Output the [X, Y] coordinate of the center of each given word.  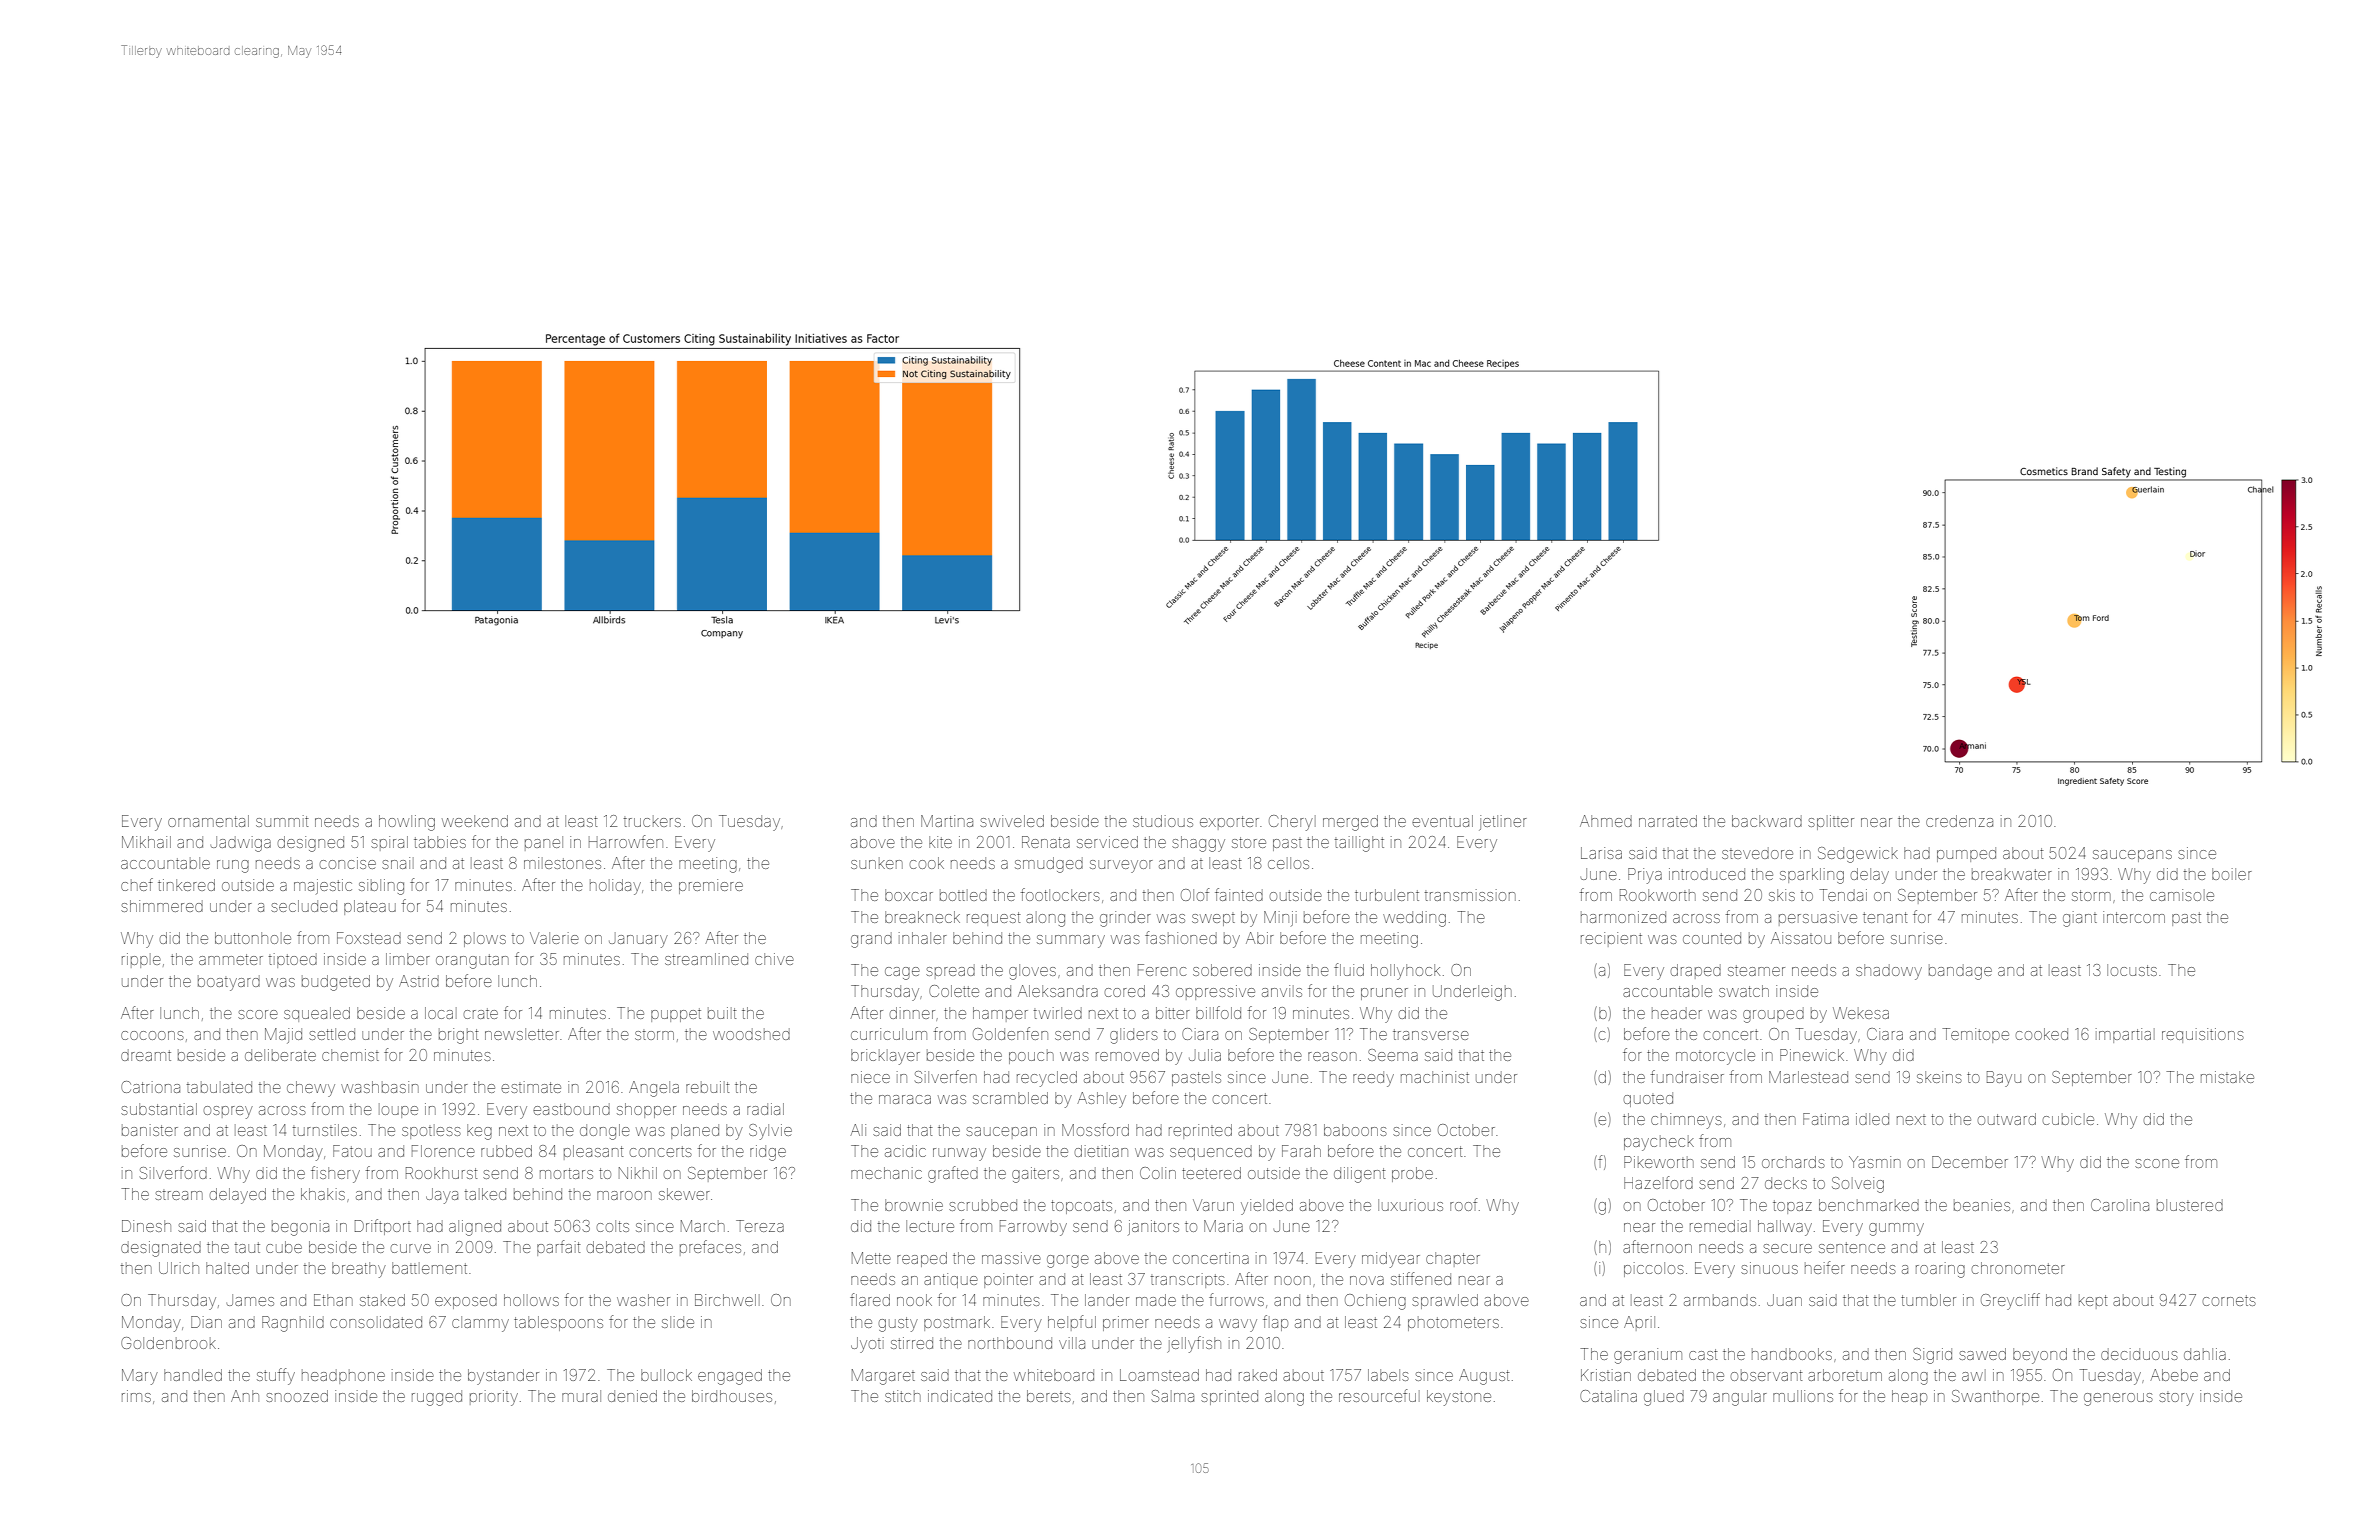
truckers [652, 821]
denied [632, 1396]
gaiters [1035, 1175]
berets [1049, 1396]
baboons [1355, 1130]
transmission [1470, 895]
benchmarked [1869, 1205]
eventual [1442, 821]
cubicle [2068, 1119]
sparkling [1812, 876]
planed [695, 1131]
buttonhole [253, 938]
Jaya [442, 1196]
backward [1767, 821]
